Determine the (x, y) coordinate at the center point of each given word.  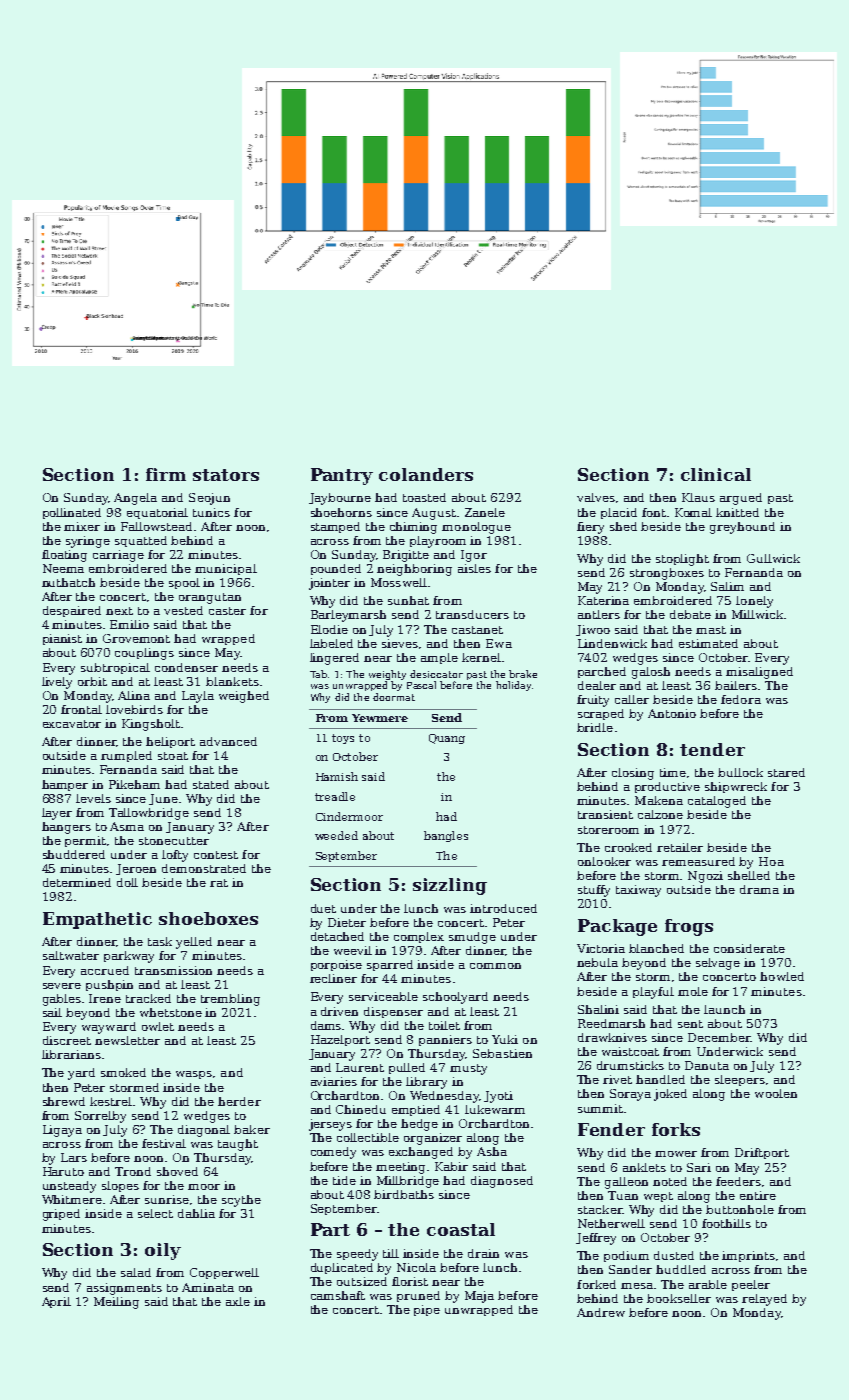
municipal (226, 569)
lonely (754, 602)
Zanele (485, 512)
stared (786, 772)
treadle (335, 796)
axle (238, 1301)
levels (93, 798)
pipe (427, 1310)
